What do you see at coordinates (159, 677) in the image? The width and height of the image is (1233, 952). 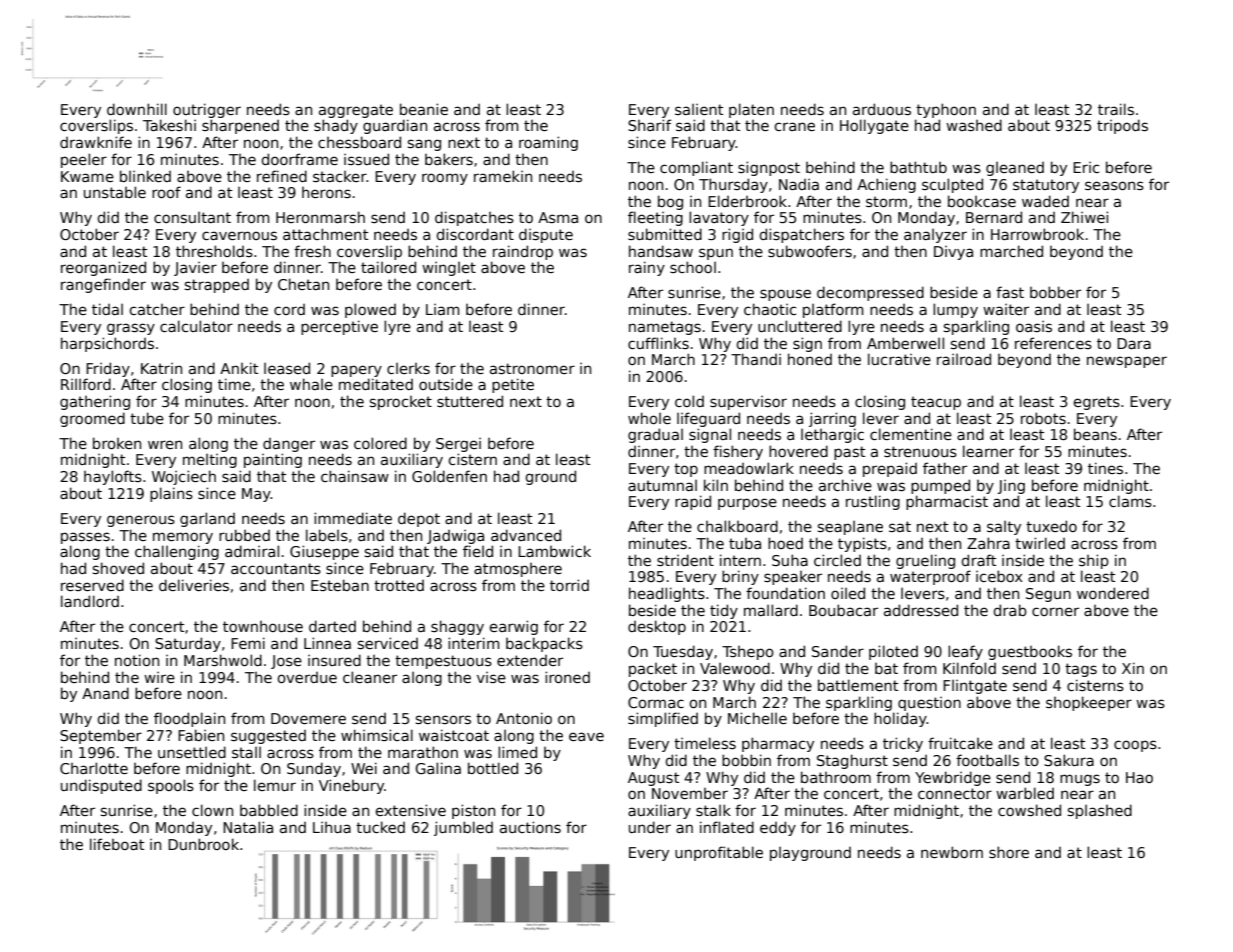 I see `wire` at bounding box center [159, 677].
